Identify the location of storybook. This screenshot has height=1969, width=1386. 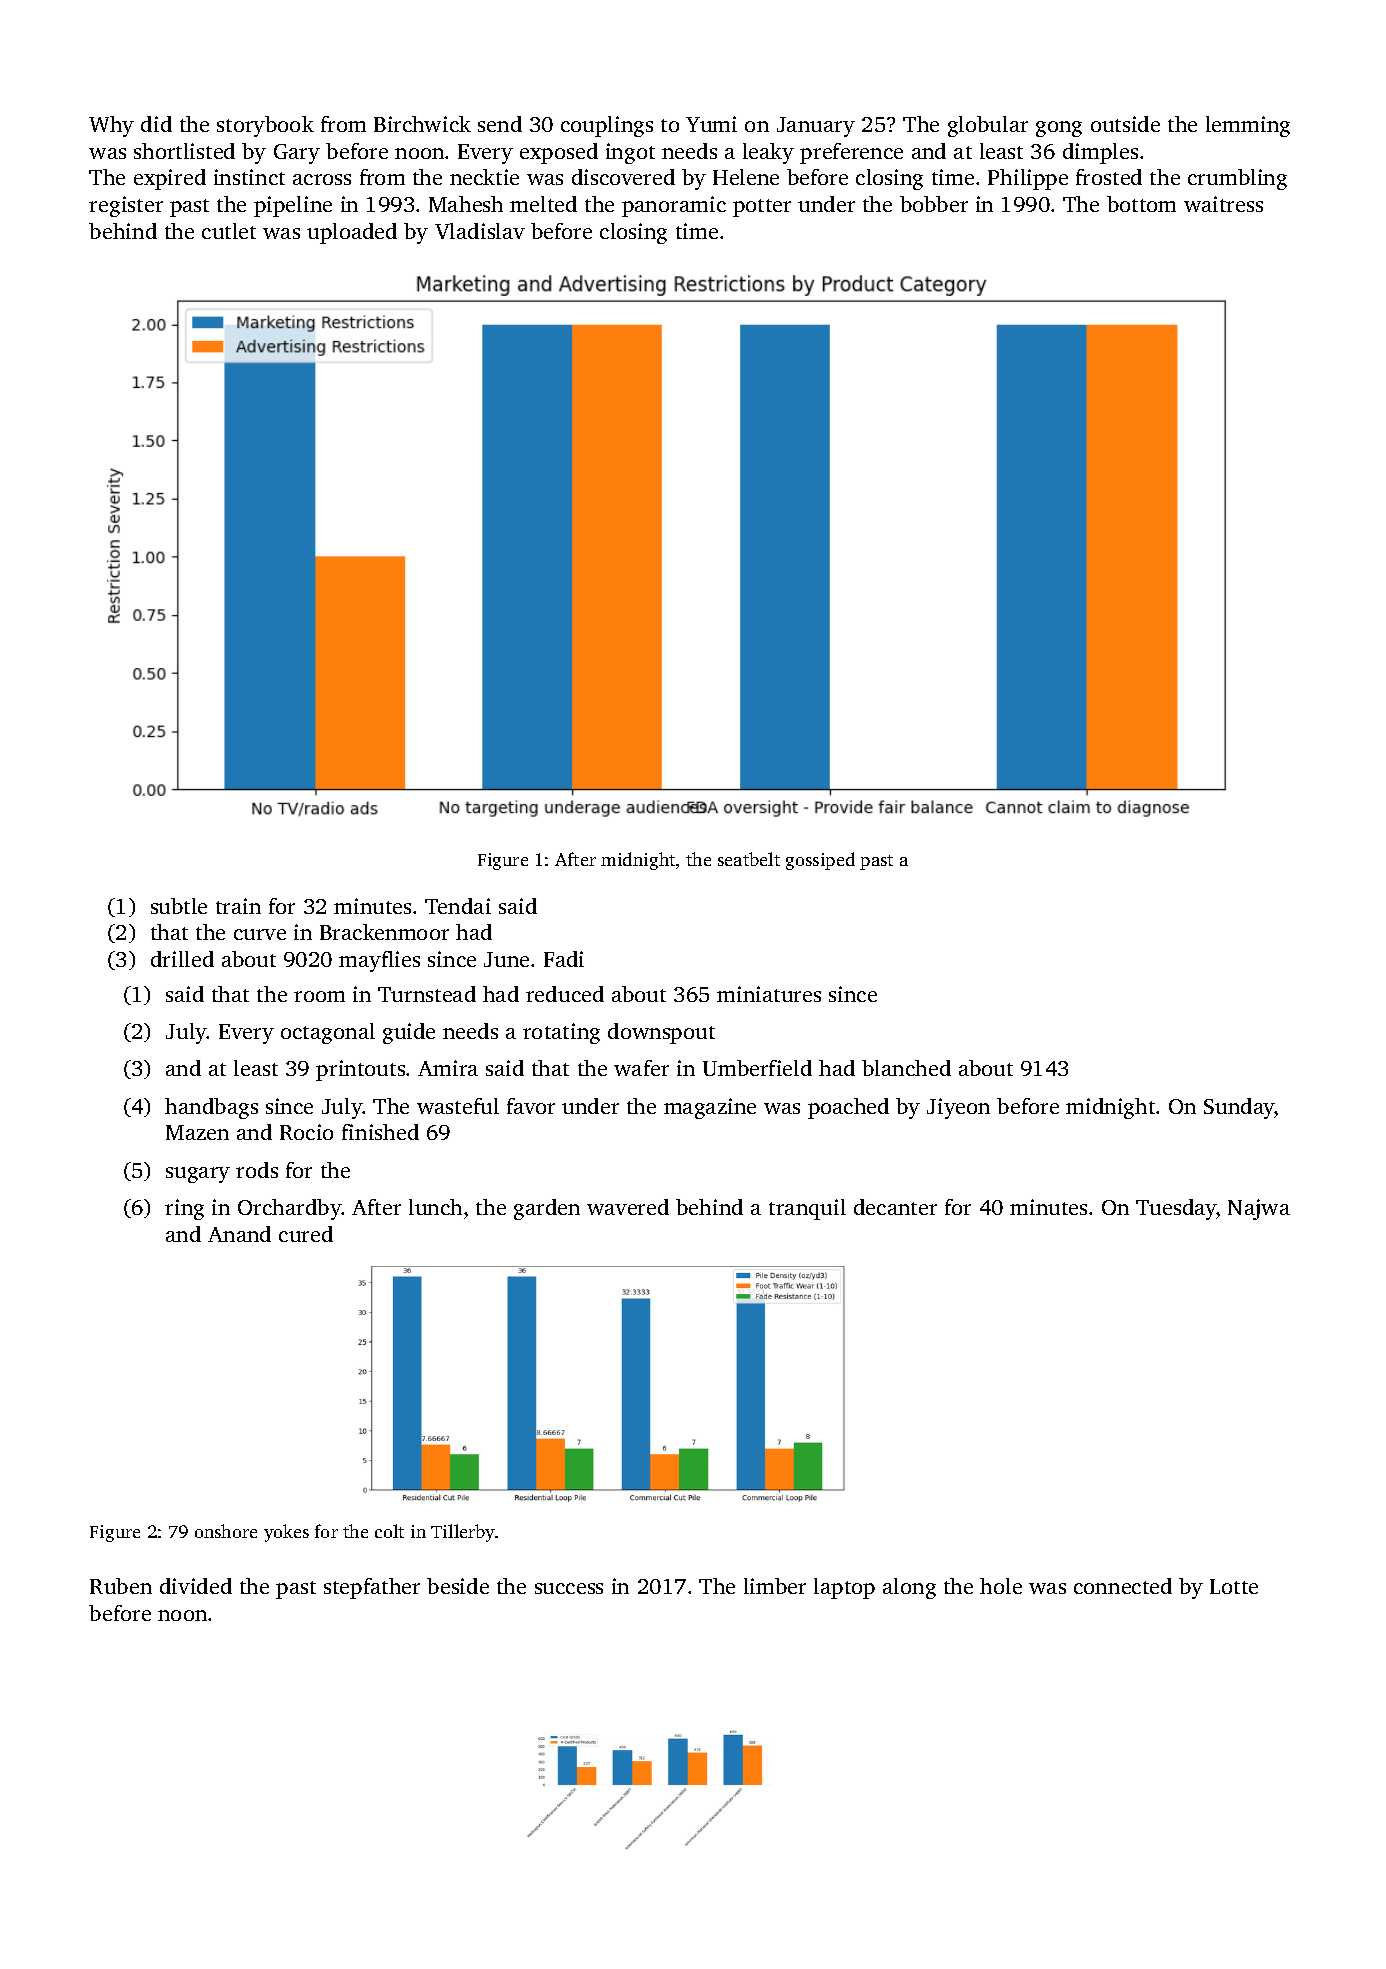
(265, 126).
